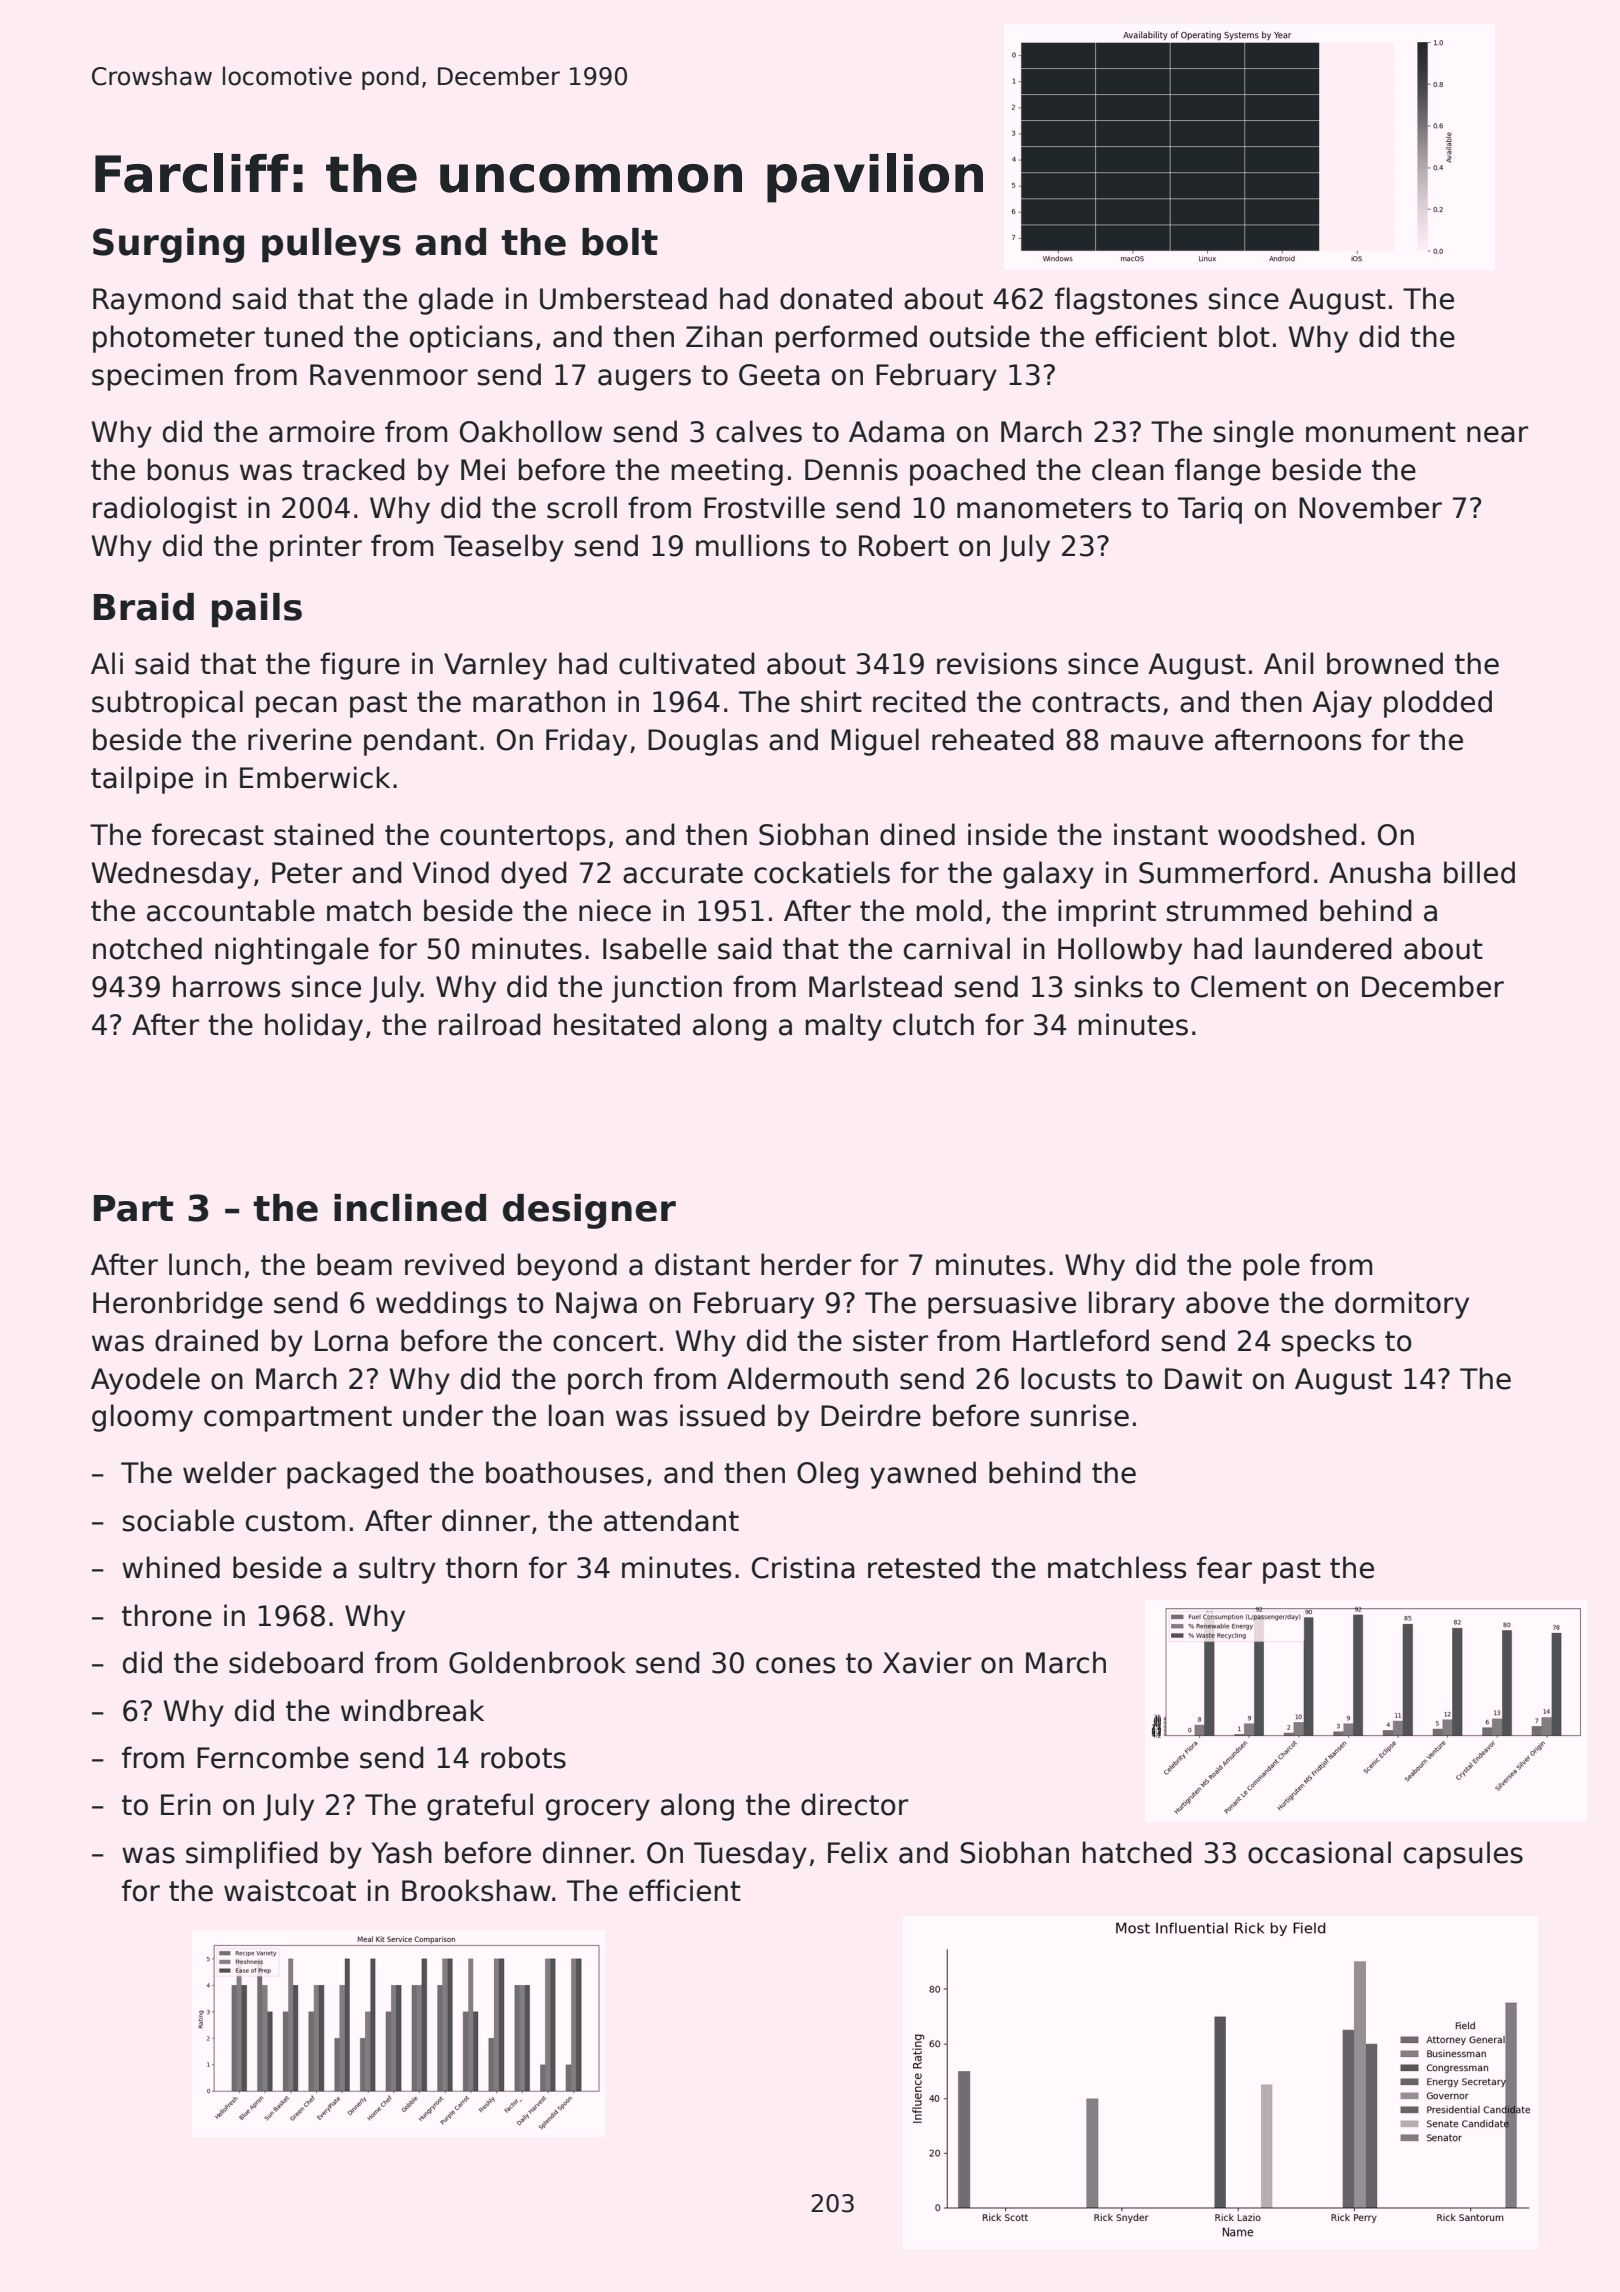 The width and height of the image is (1620, 2292). Describe the element at coordinates (1380, 872) in the image. I see `Anusha` at that location.
